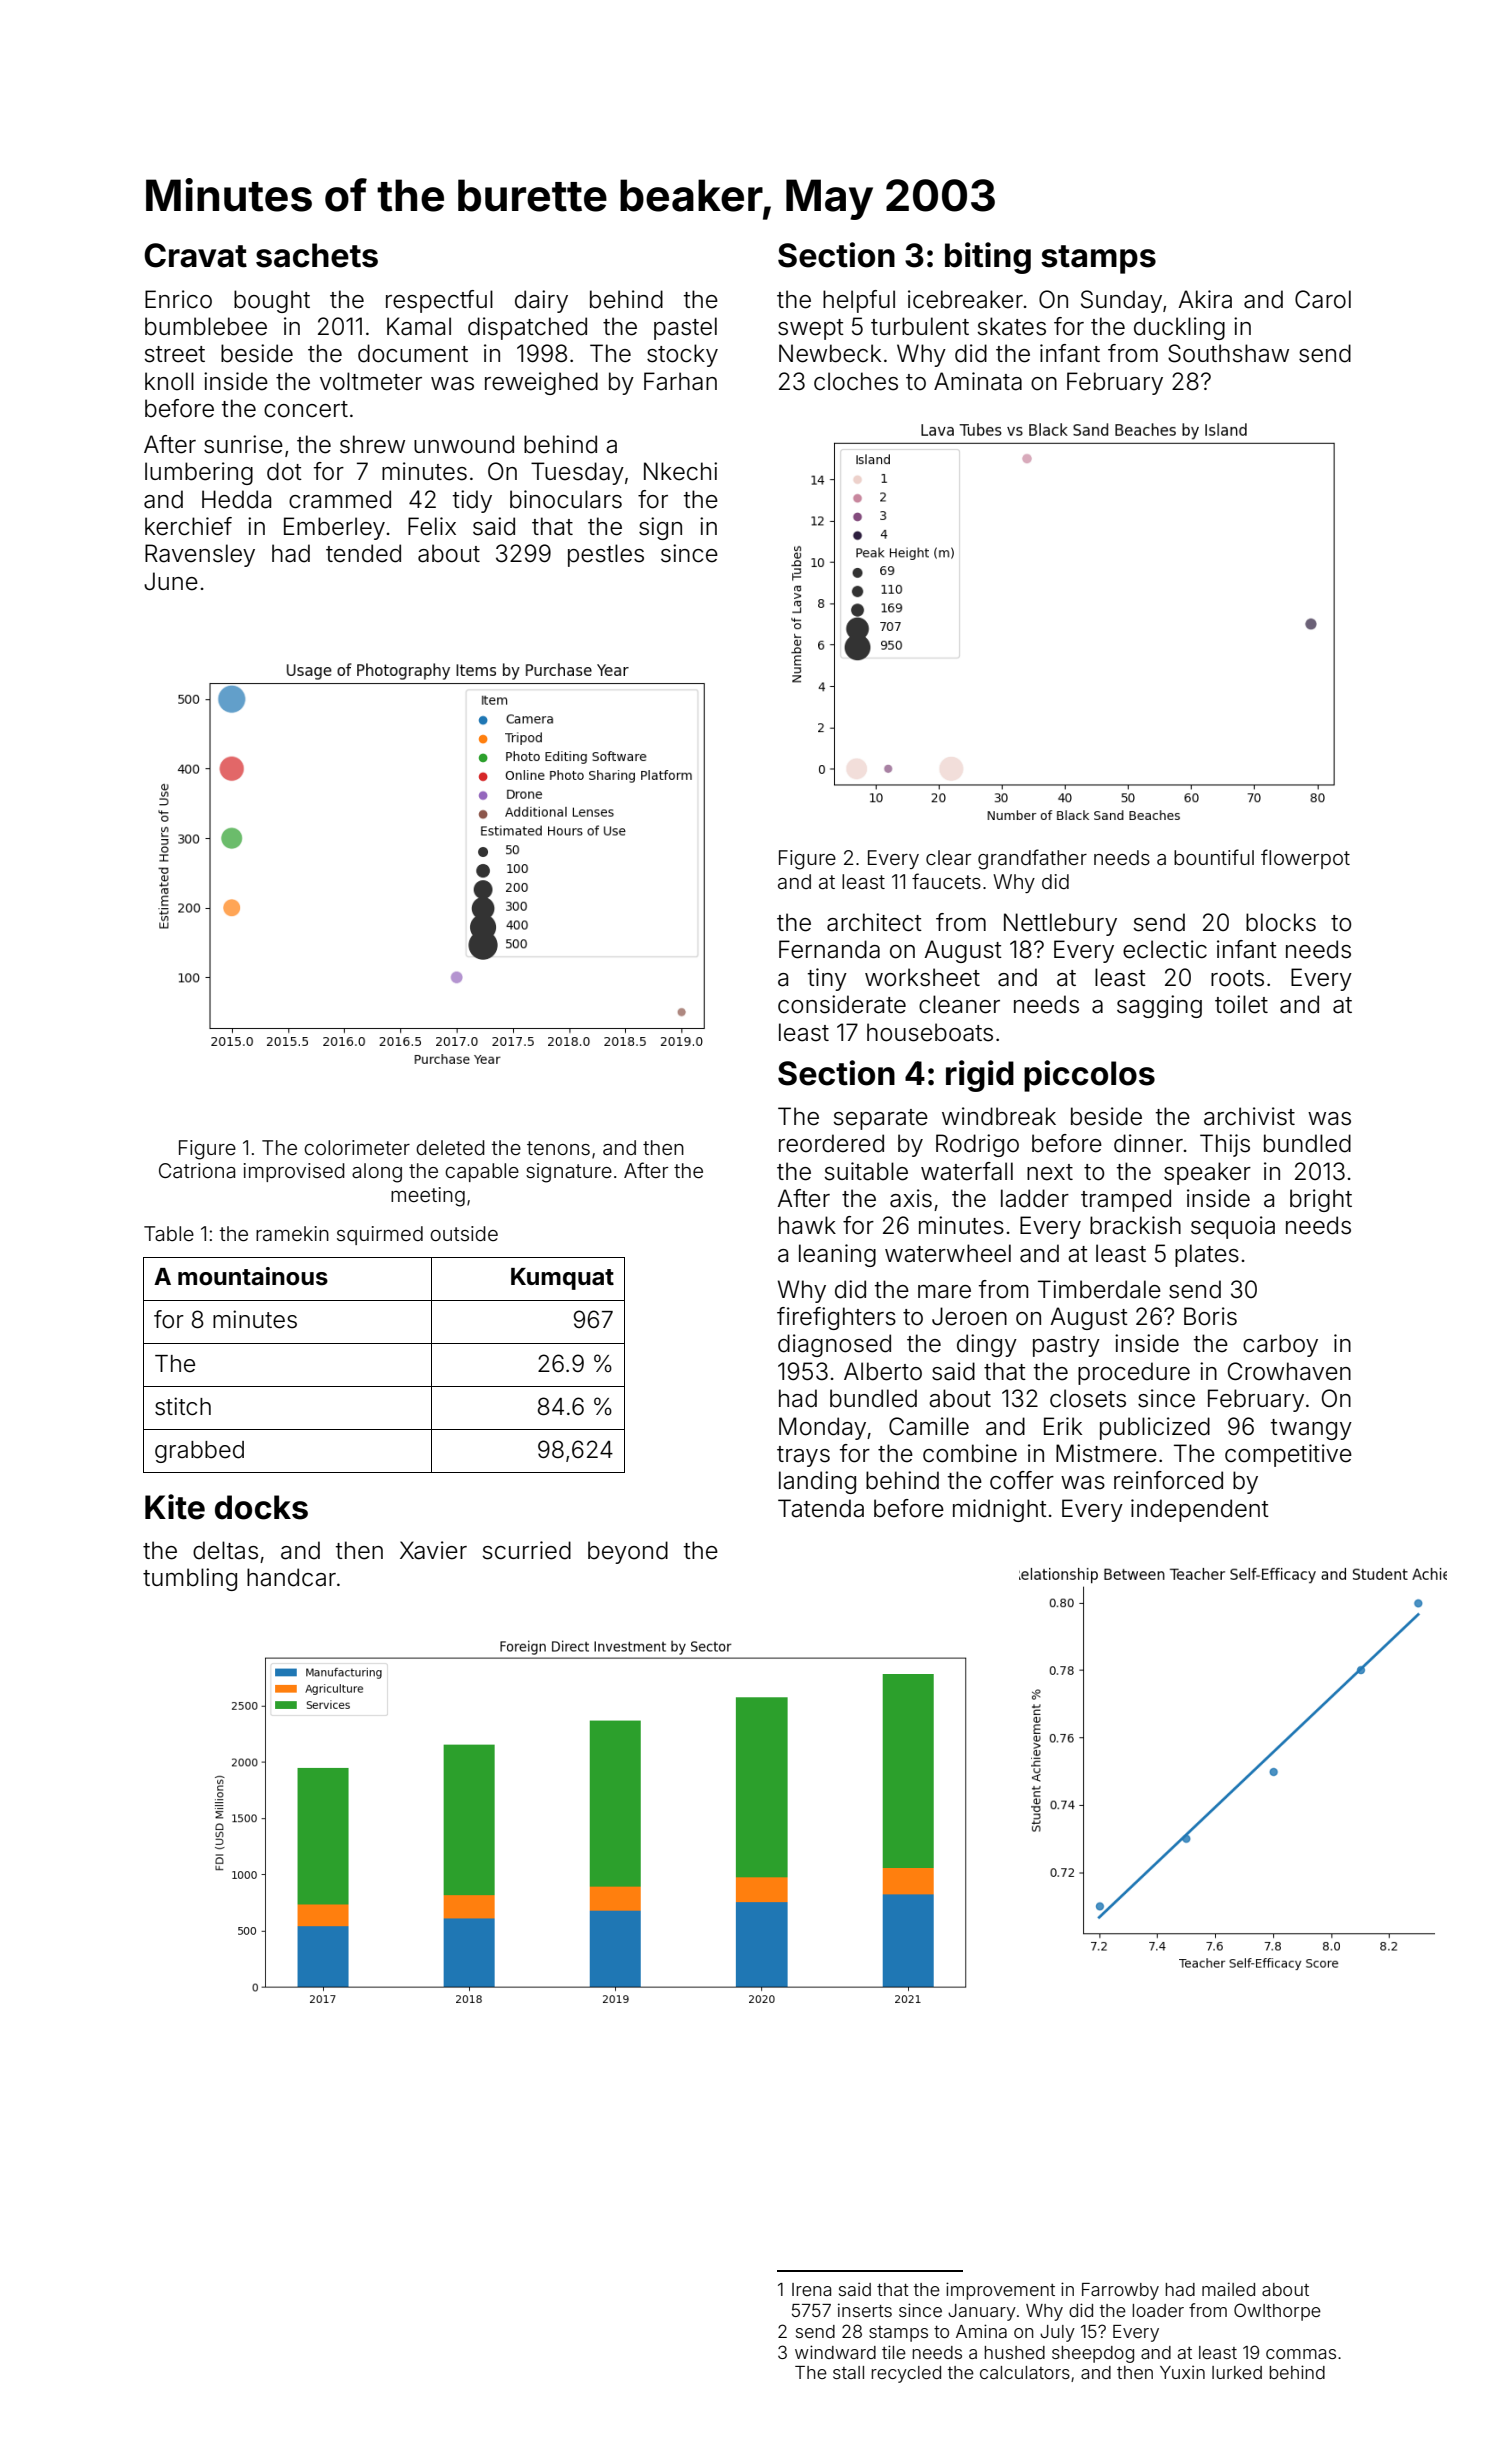 The image size is (1496, 2464). What do you see at coordinates (1214, 857) in the screenshot?
I see `bountiful` at bounding box center [1214, 857].
